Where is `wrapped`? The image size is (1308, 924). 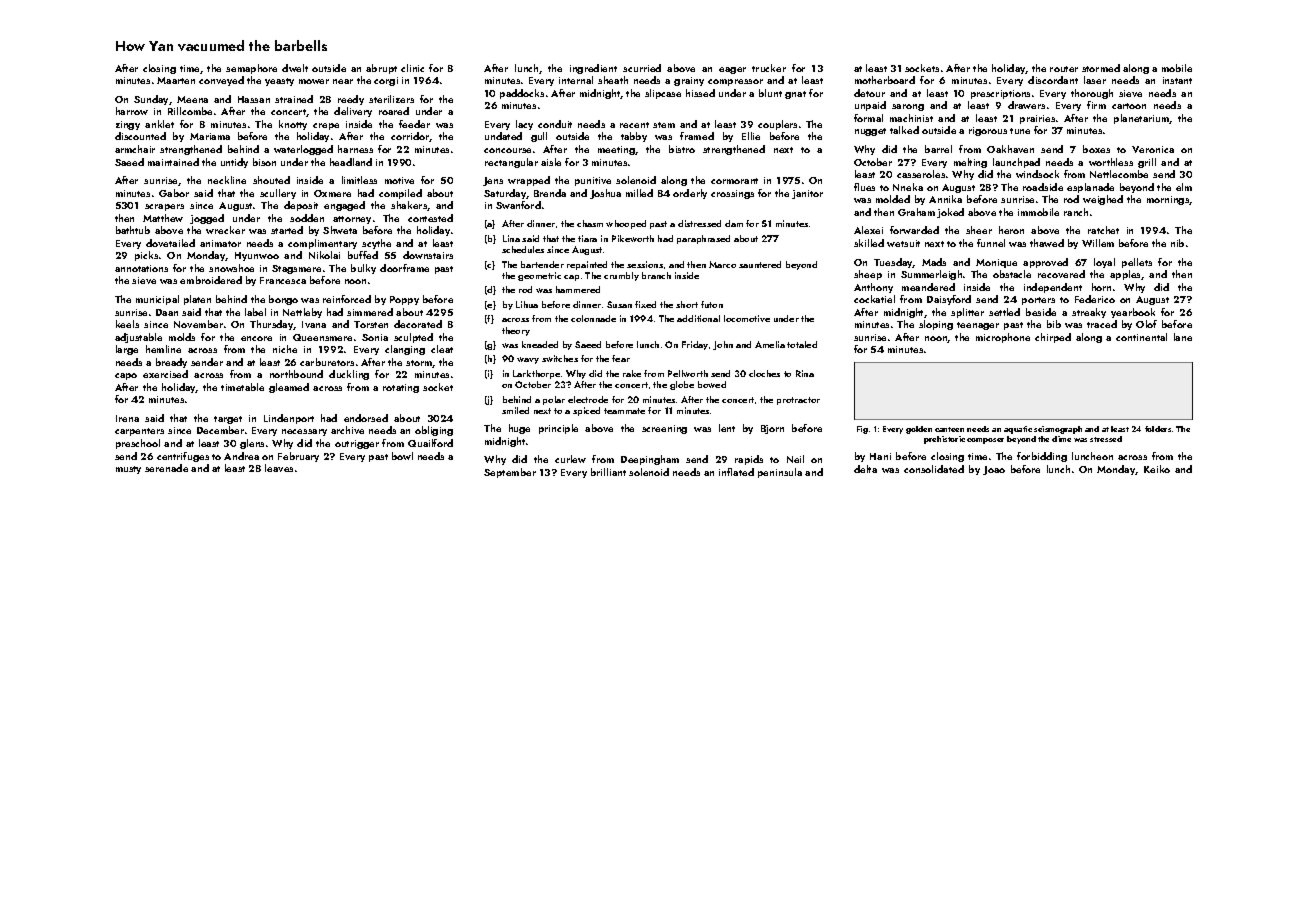 wrapped is located at coordinates (529, 181).
